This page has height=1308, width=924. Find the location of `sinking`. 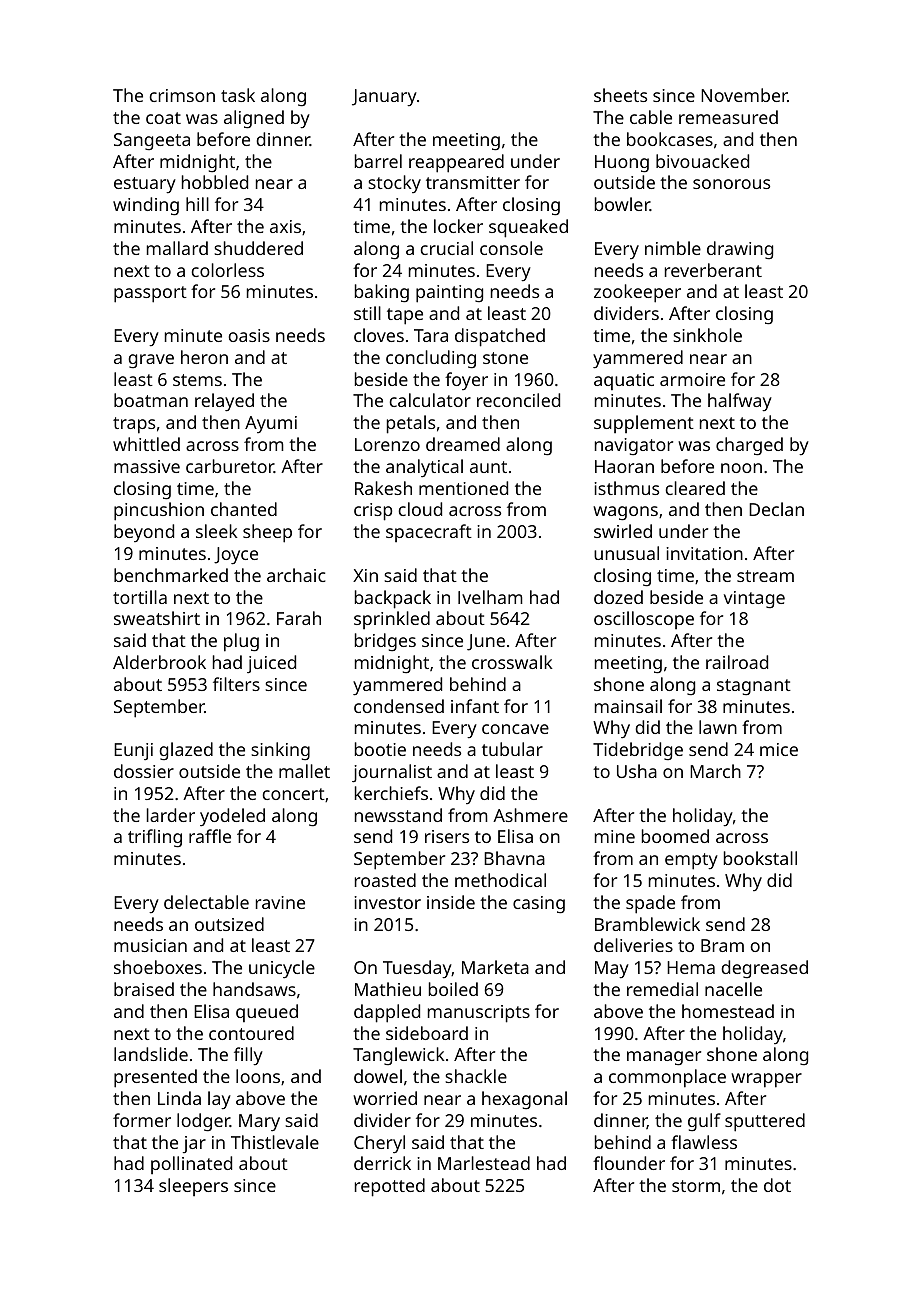

sinking is located at coordinates (280, 751).
